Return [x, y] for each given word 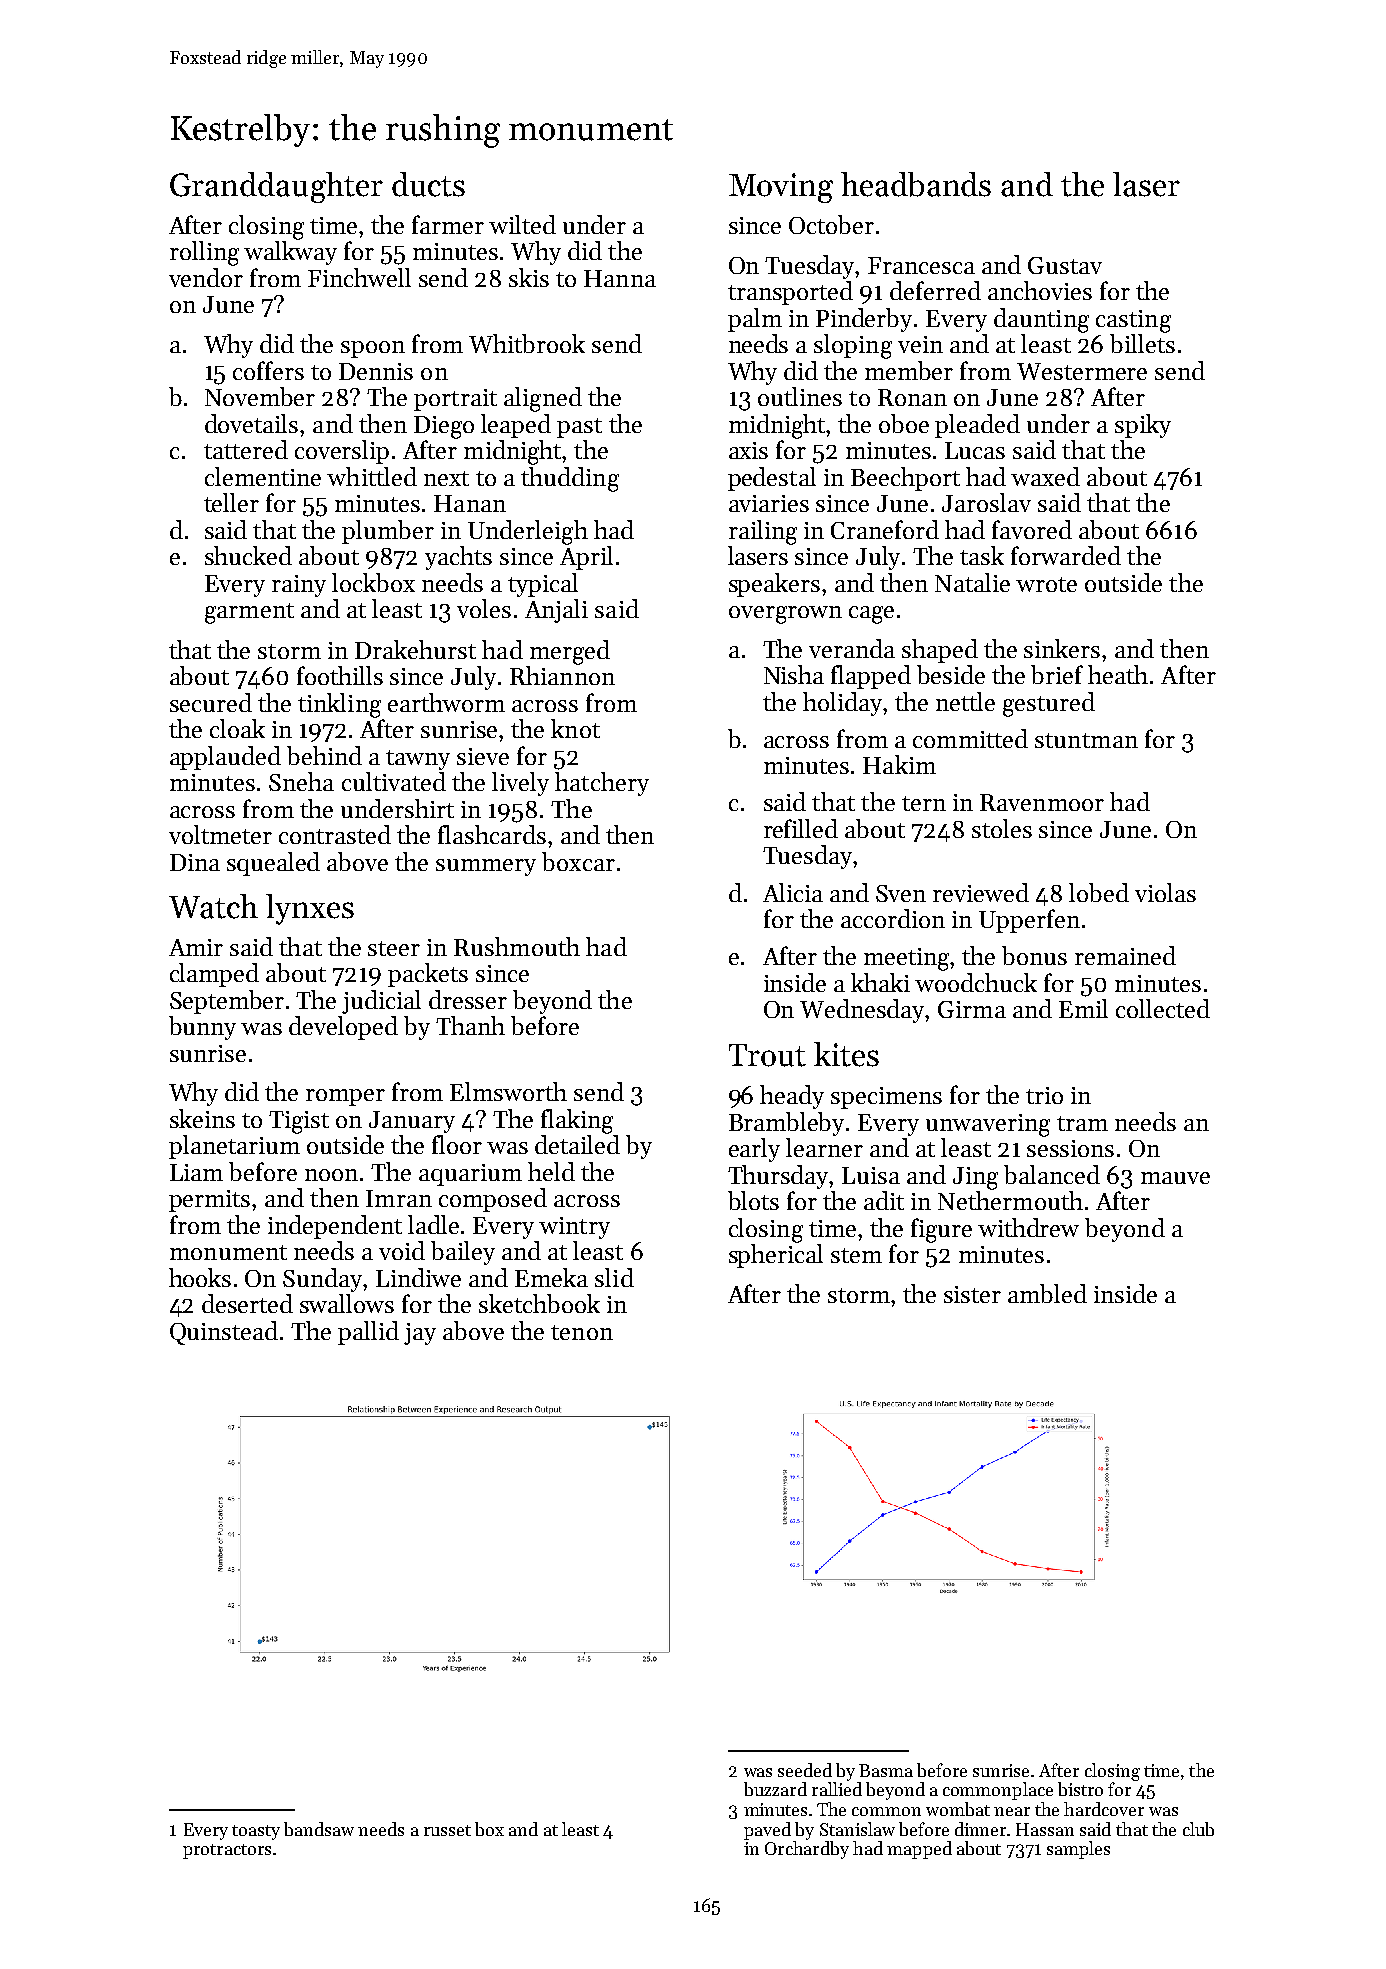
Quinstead [224, 1333]
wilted [522, 224]
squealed [273, 864]
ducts [428, 184]
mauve [1175, 1178]
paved [767, 1831]
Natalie [972, 582]
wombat [958, 1809]
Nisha [794, 674]
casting [1133, 321]
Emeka [551, 1277]
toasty [256, 1832]
